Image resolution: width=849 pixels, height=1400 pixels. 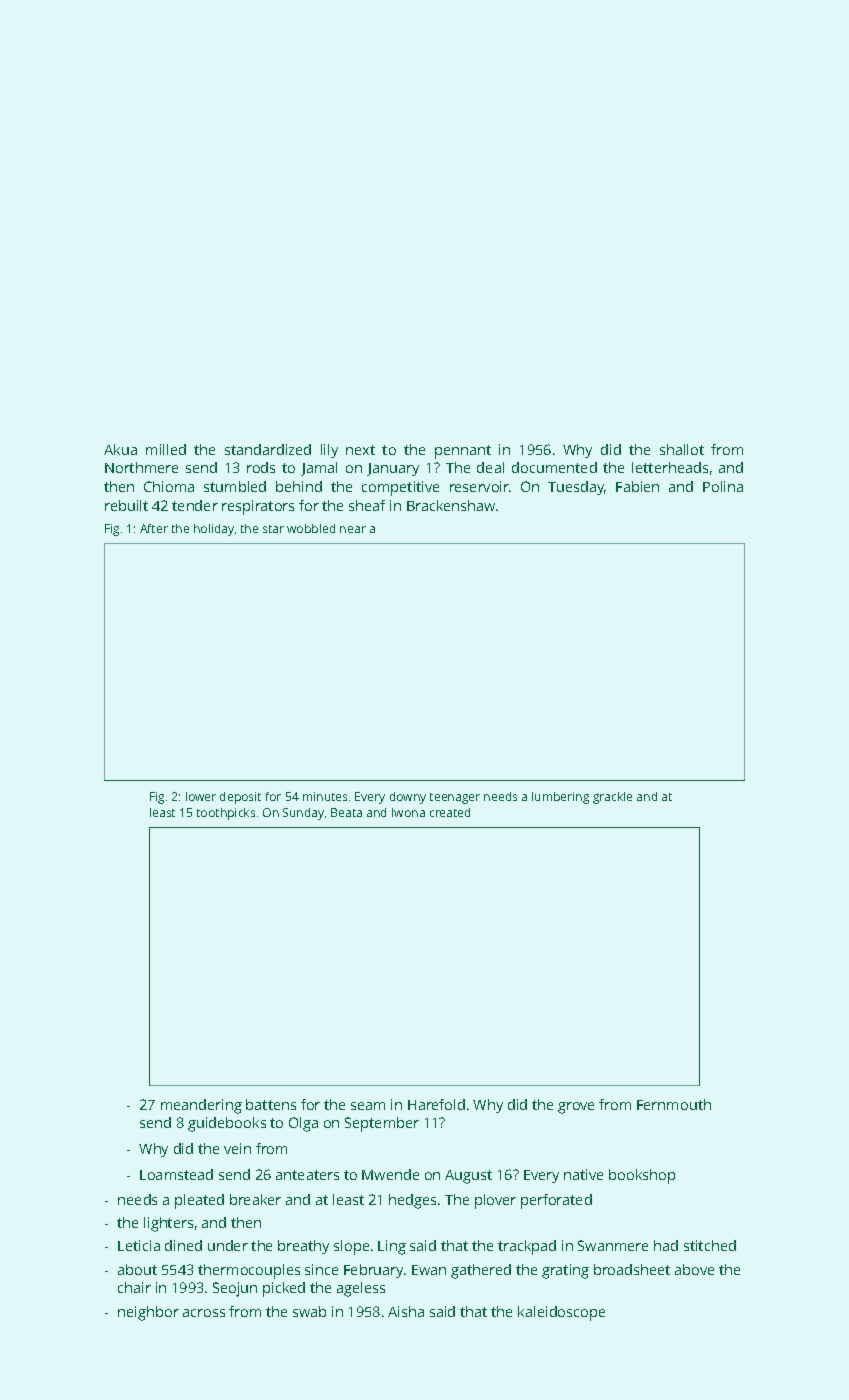 What do you see at coordinates (406, 1311) in the page?
I see `Aisha` at bounding box center [406, 1311].
